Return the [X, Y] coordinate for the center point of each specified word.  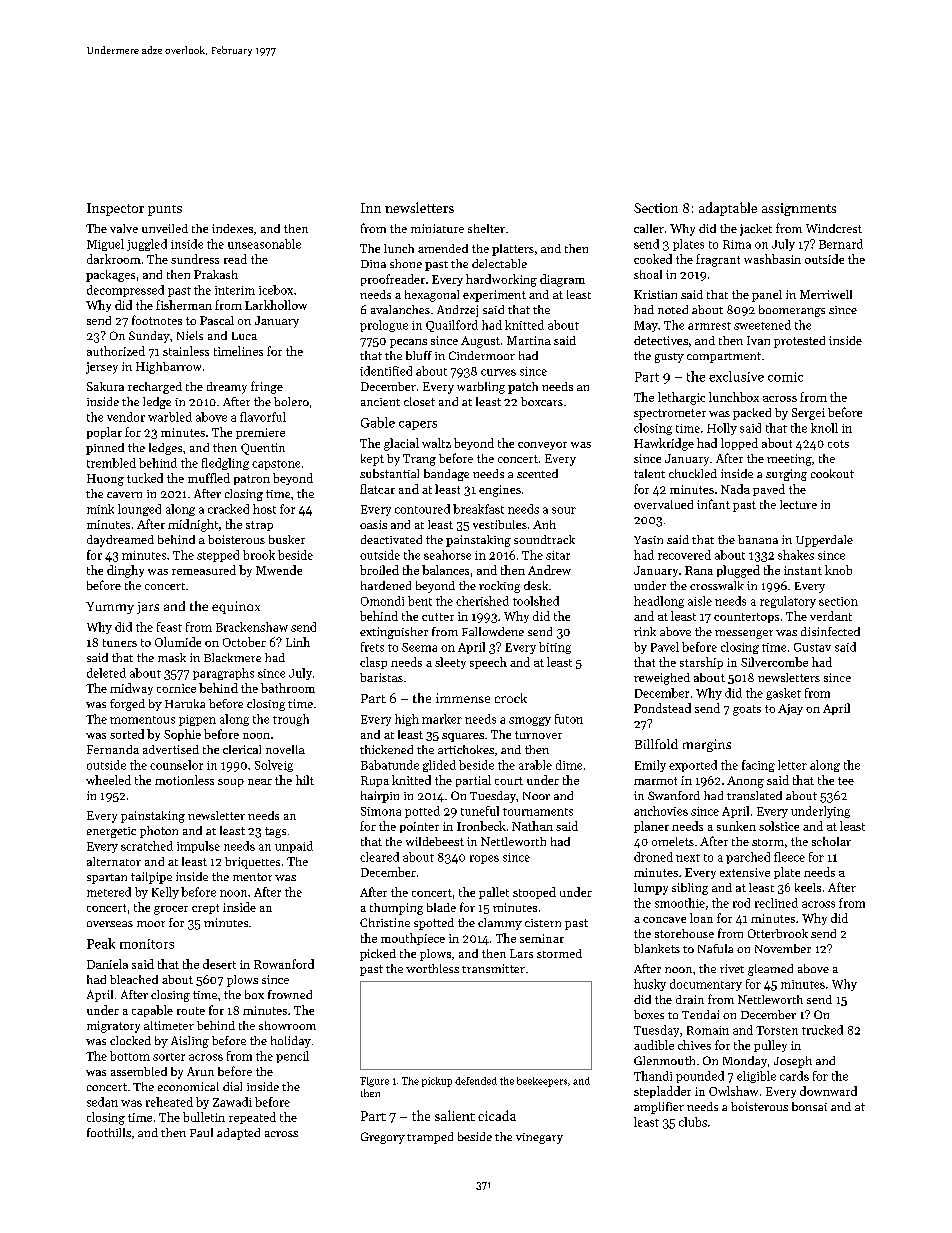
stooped [534, 893]
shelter [486, 228]
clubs [693, 1122]
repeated [252, 1118]
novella [285, 749]
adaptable [728, 209]
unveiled [165, 228]
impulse [198, 847]
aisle [700, 601]
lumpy [651, 889]
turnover [538, 735]
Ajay [790, 709]
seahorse [447, 555]
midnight [193, 525]
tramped [430, 1138]
